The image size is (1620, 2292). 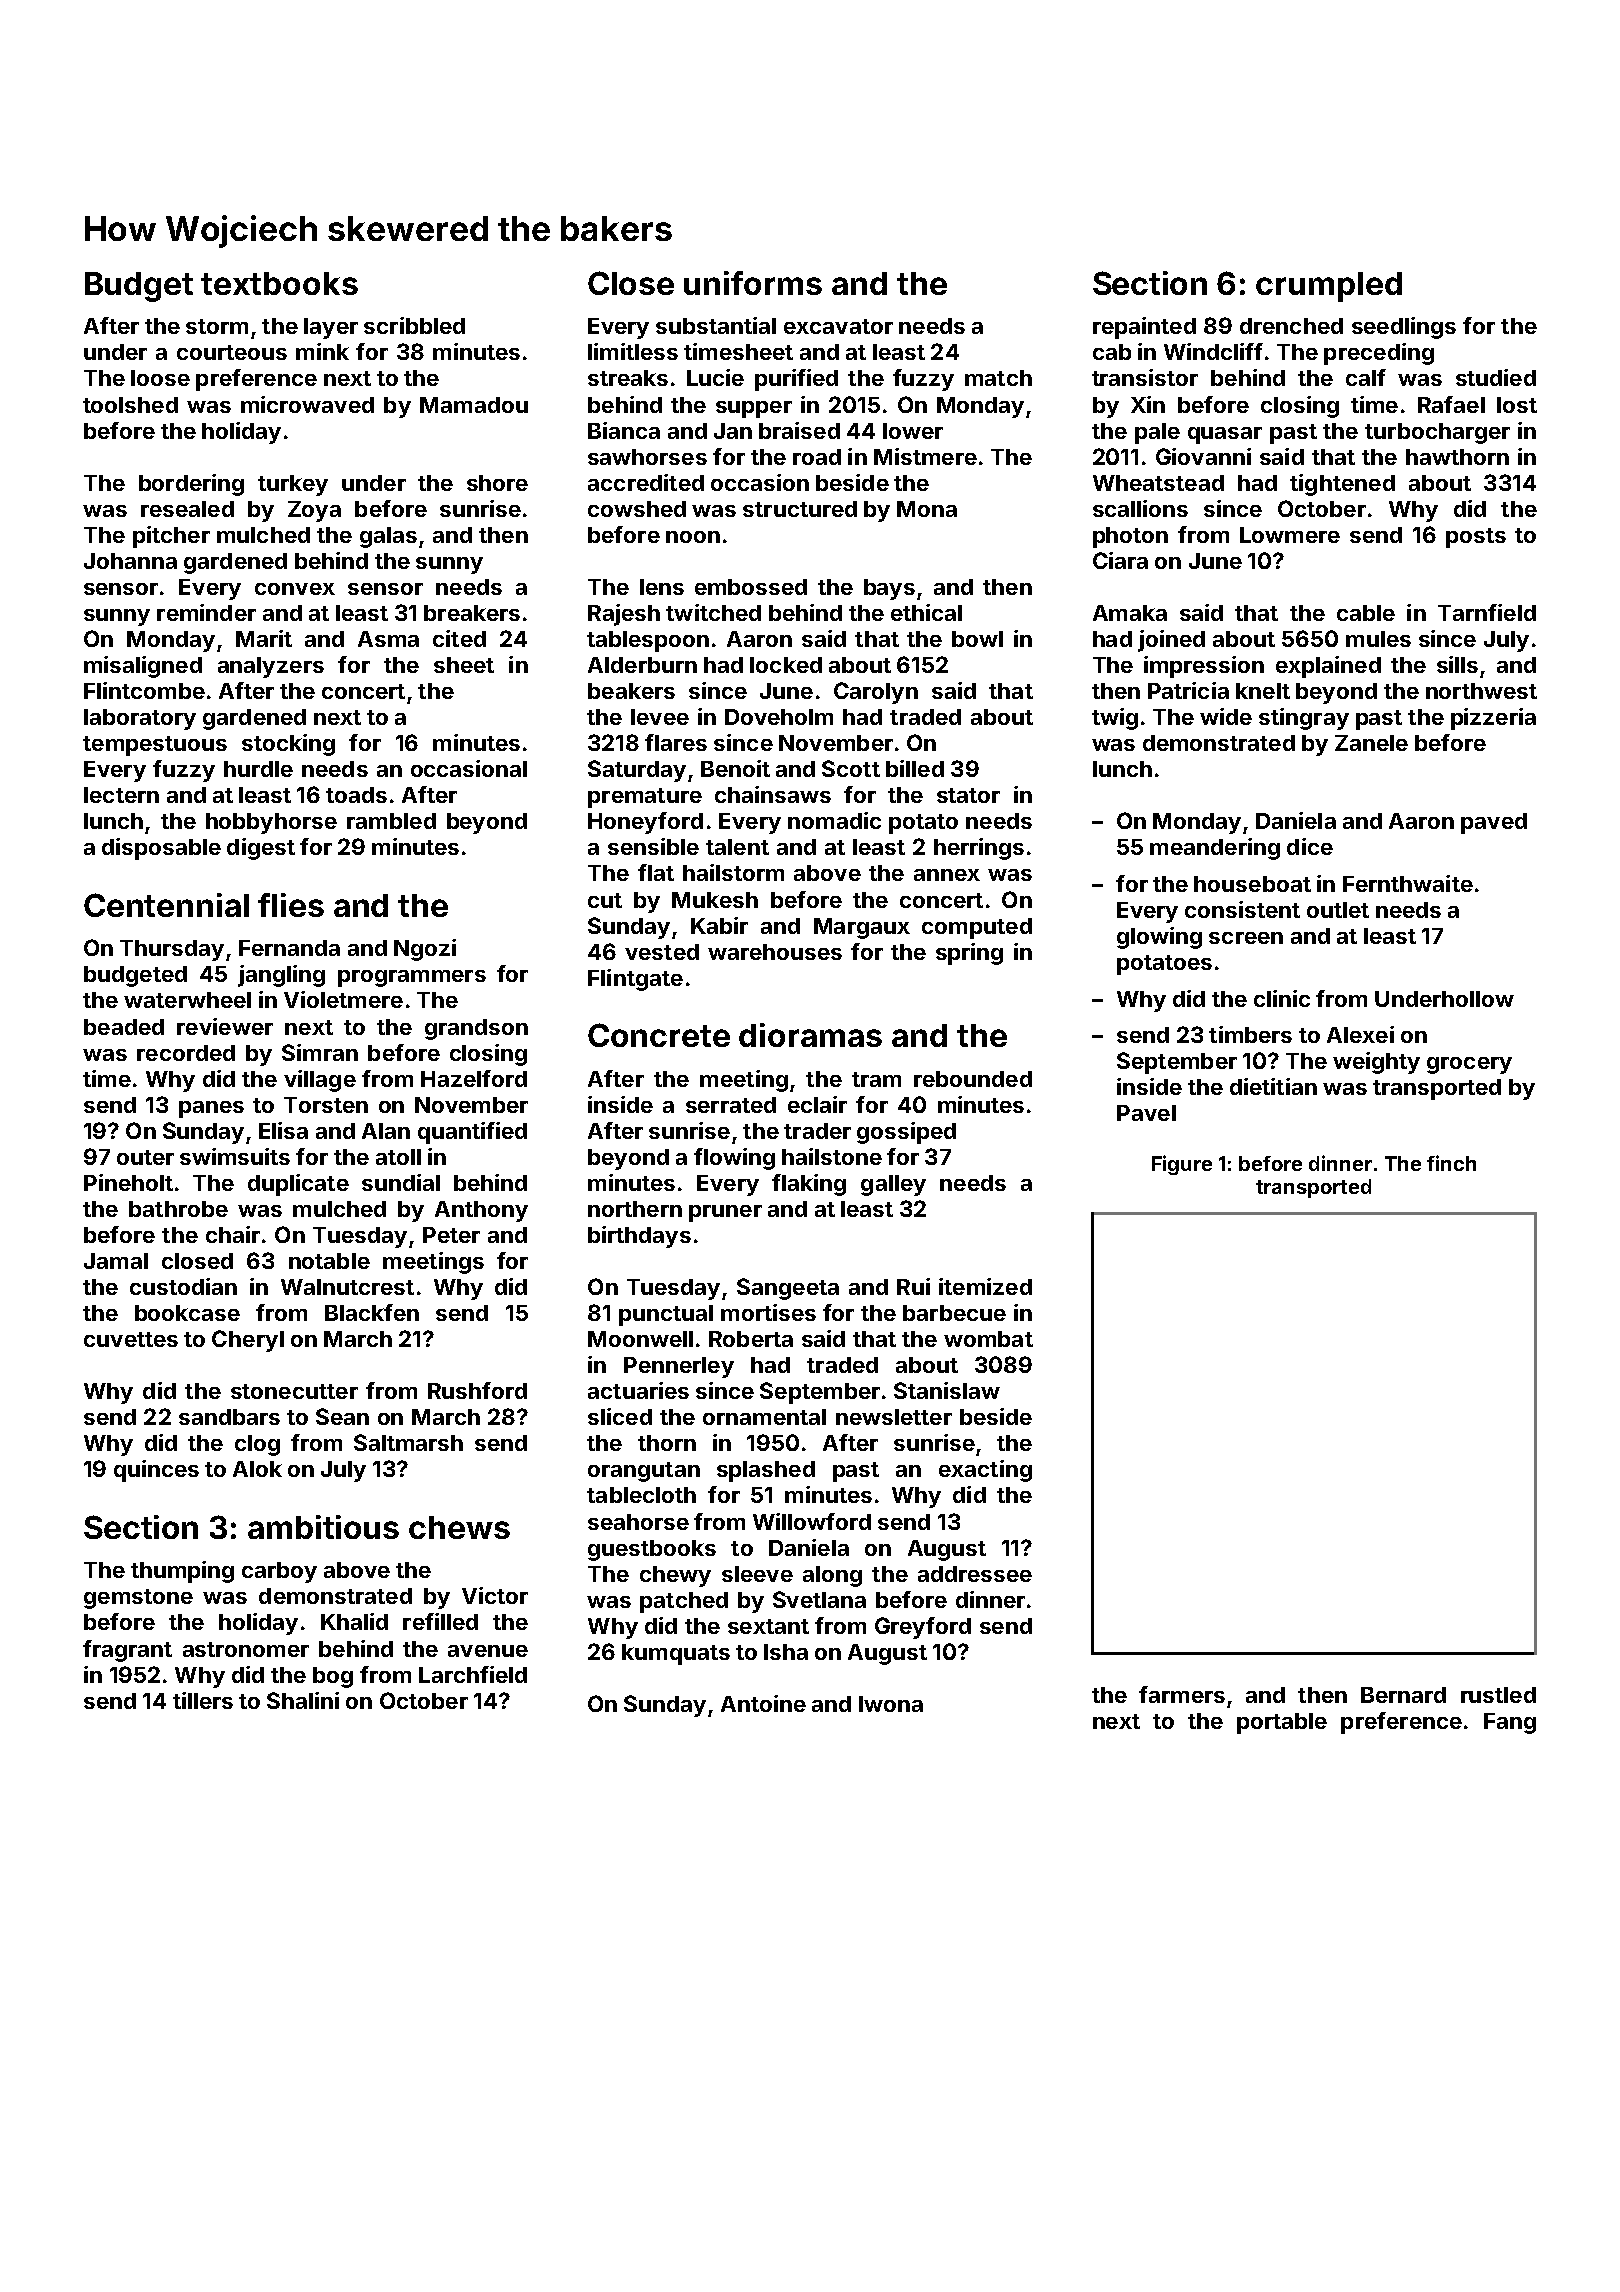 What do you see at coordinates (763, 1703) in the screenshot?
I see `Antoine` at bounding box center [763, 1703].
